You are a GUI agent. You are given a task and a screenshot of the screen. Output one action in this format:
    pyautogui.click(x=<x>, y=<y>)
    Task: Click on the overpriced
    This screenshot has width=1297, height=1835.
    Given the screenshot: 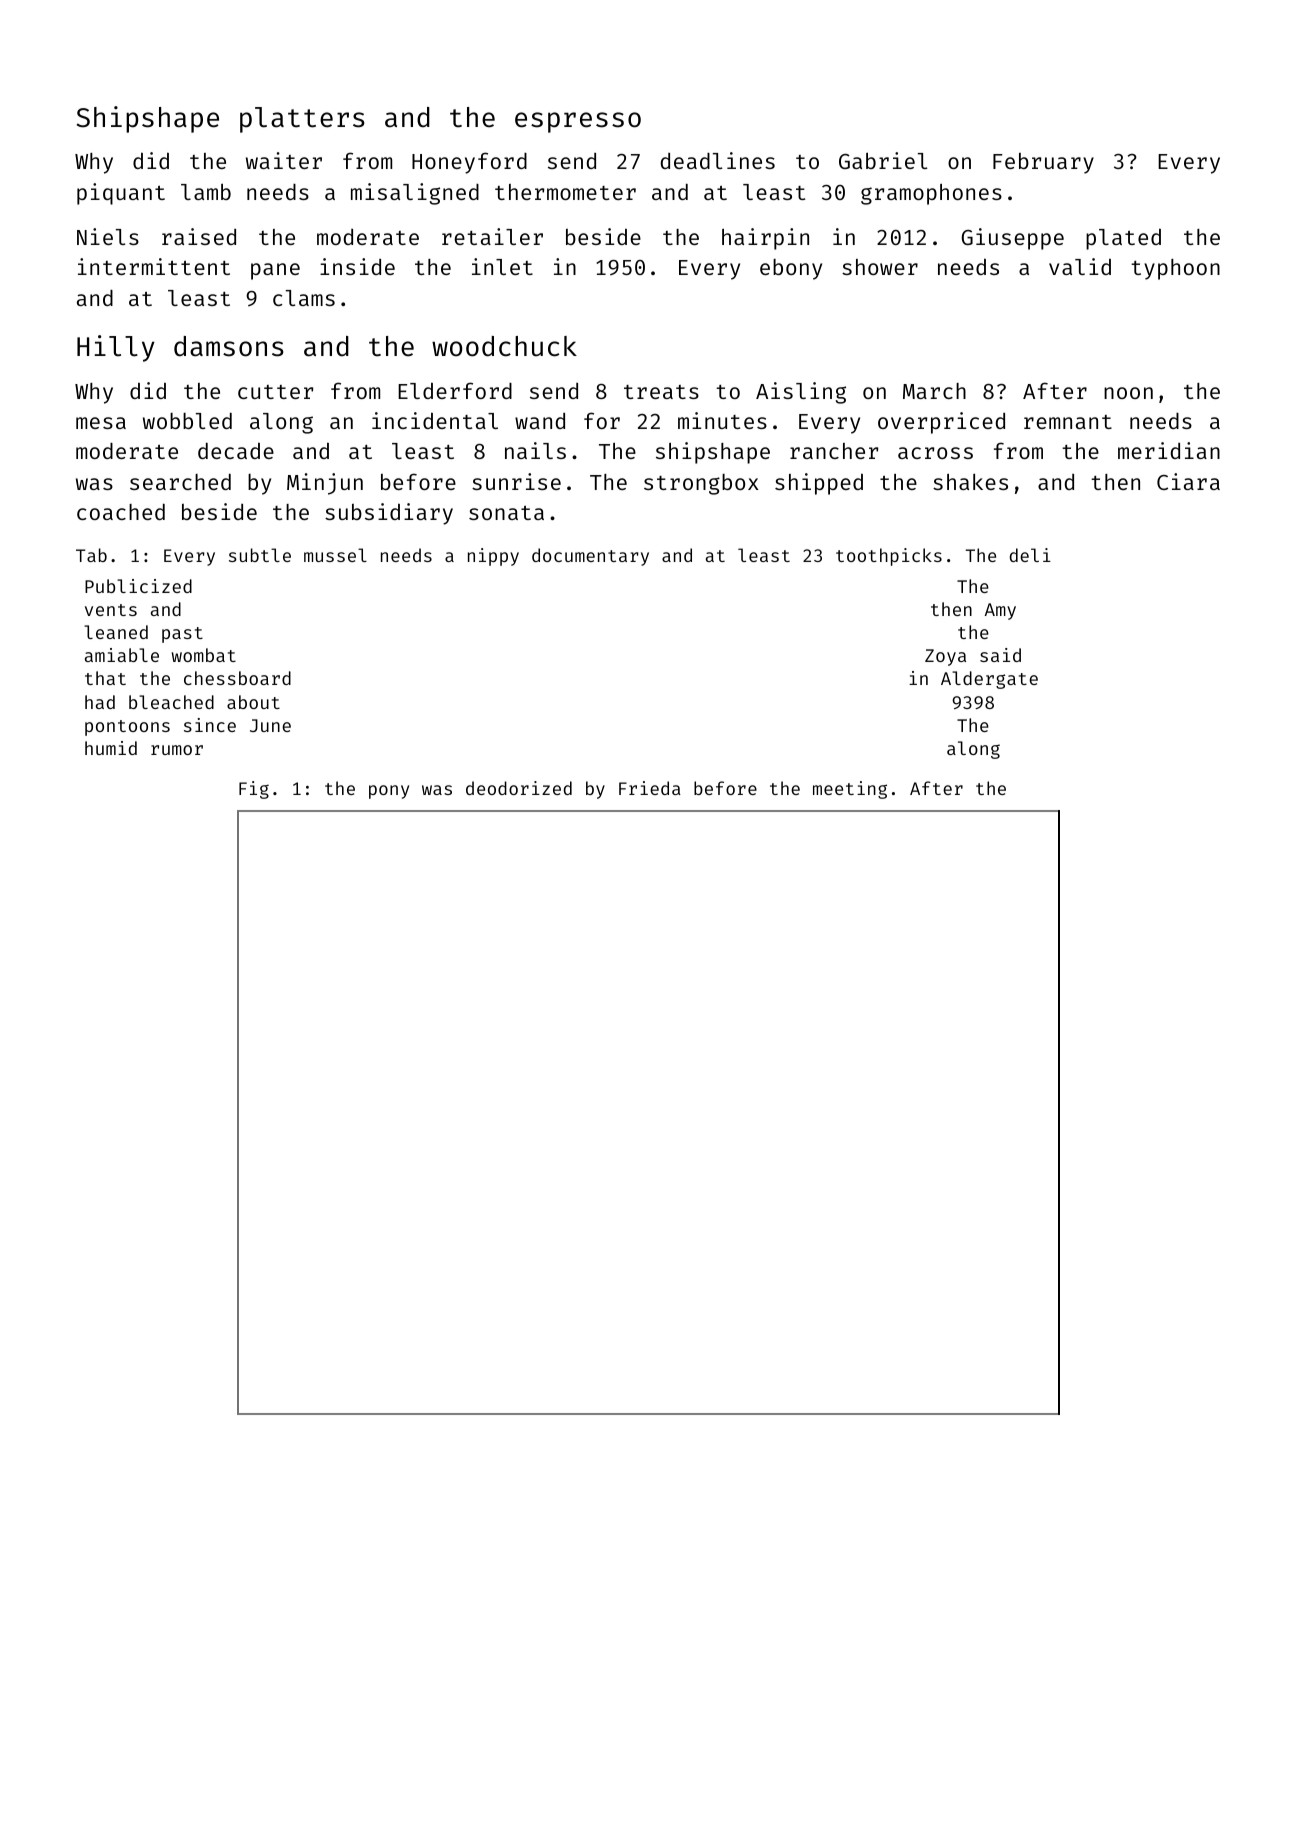 What is the action you would take?
    pyautogui.click(x=941, y=423)
